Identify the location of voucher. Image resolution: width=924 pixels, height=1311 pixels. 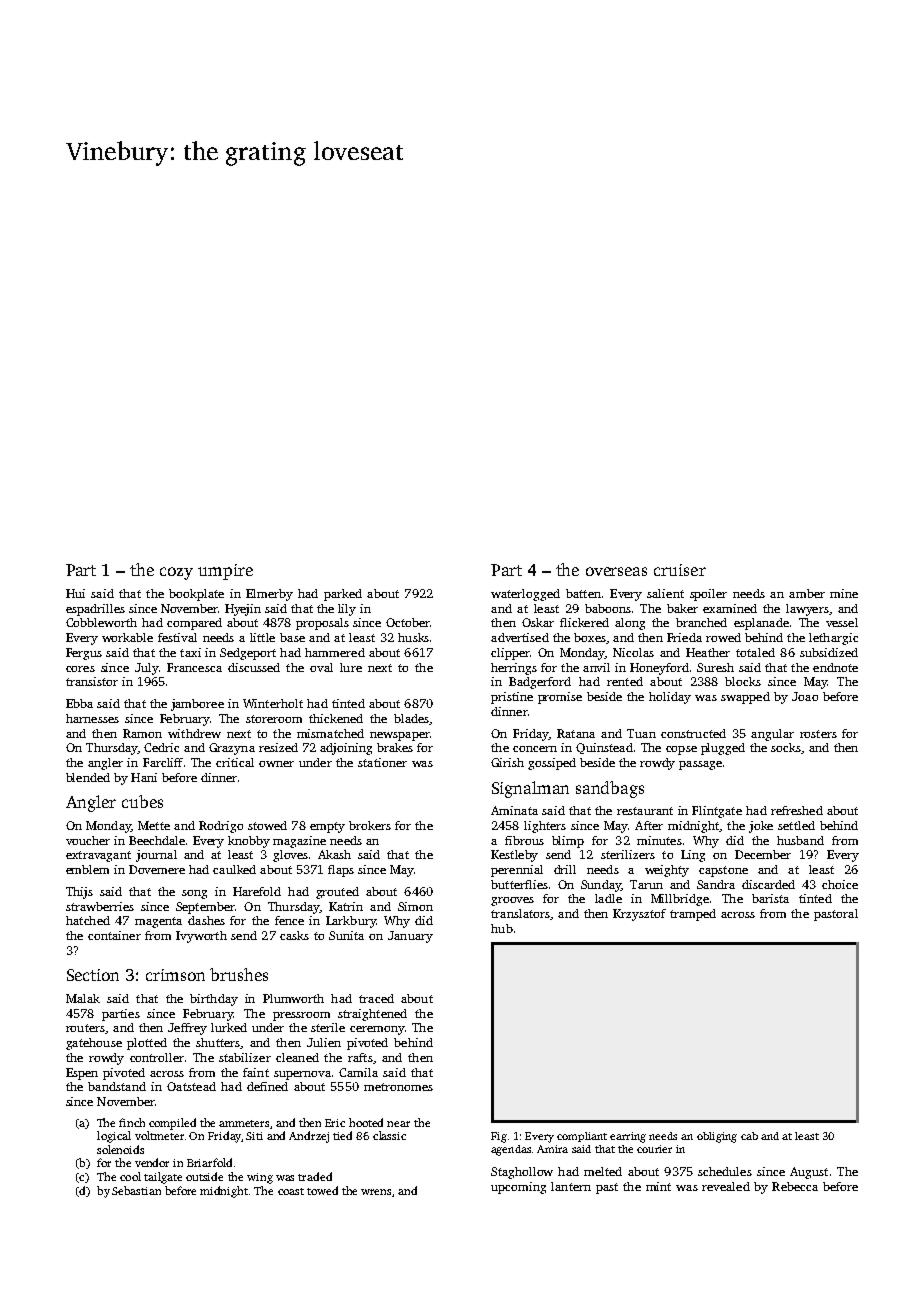
(88, 840).
